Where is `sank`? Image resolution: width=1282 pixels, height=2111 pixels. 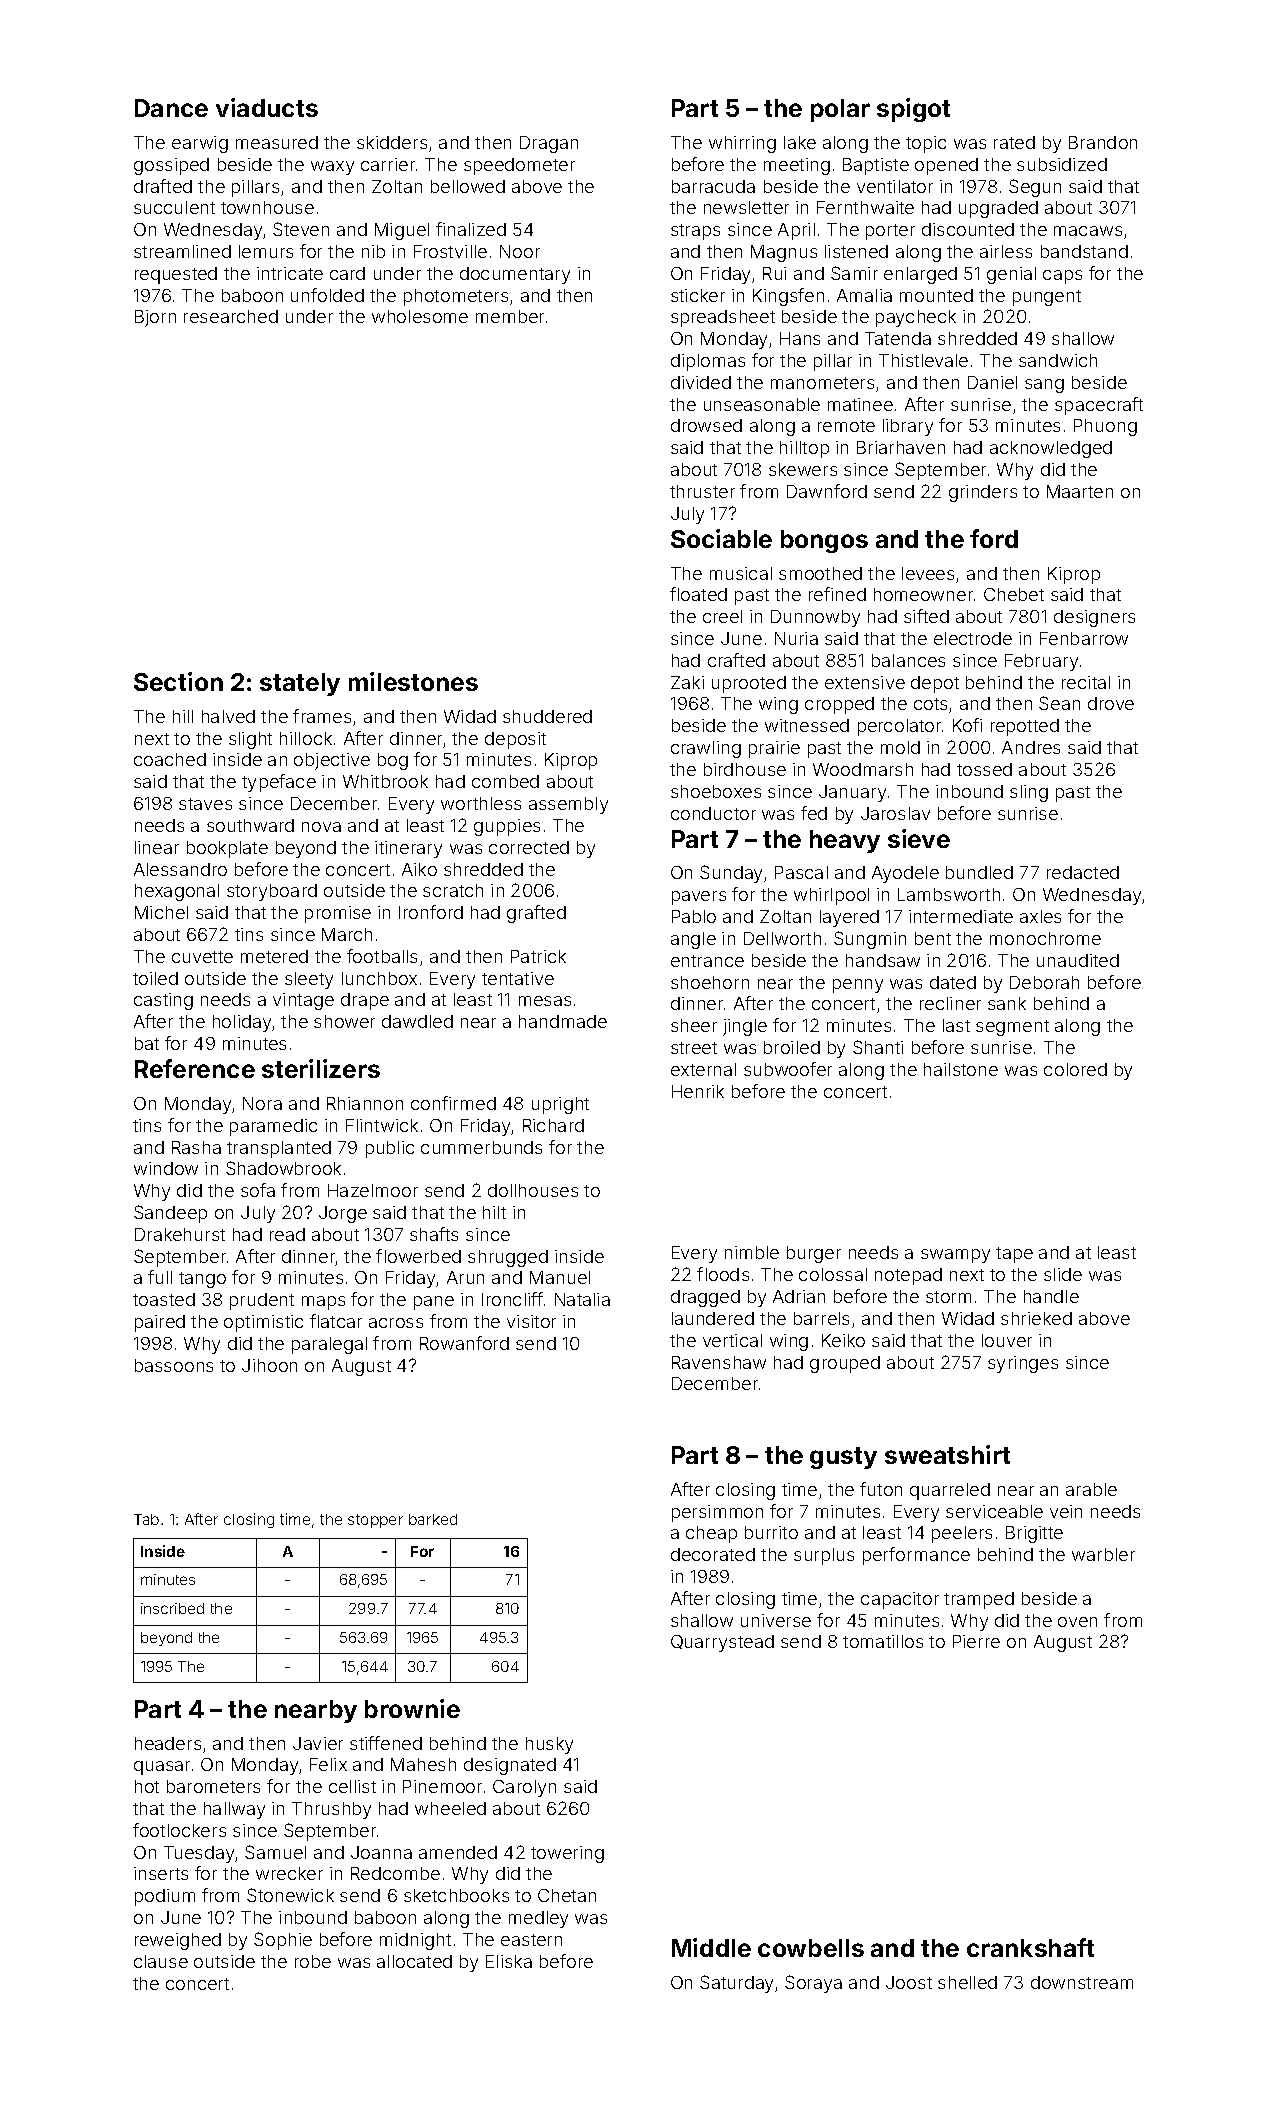
sank is located at coordinates (1007, 1003).
